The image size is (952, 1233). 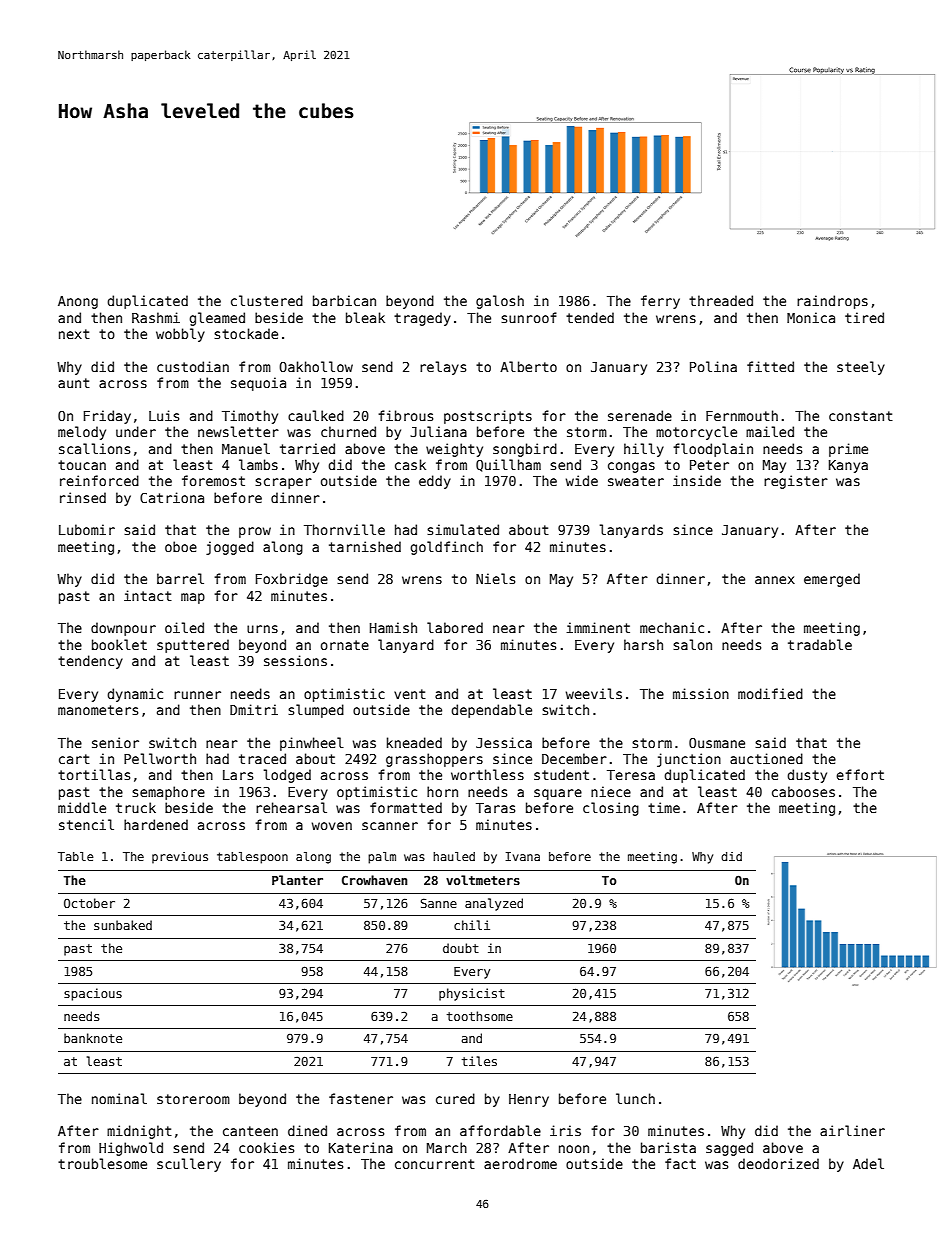 What do you see at coordinates (365, 317) in the screenshot?
I see `bleak` at bounding box center [365, 317].
